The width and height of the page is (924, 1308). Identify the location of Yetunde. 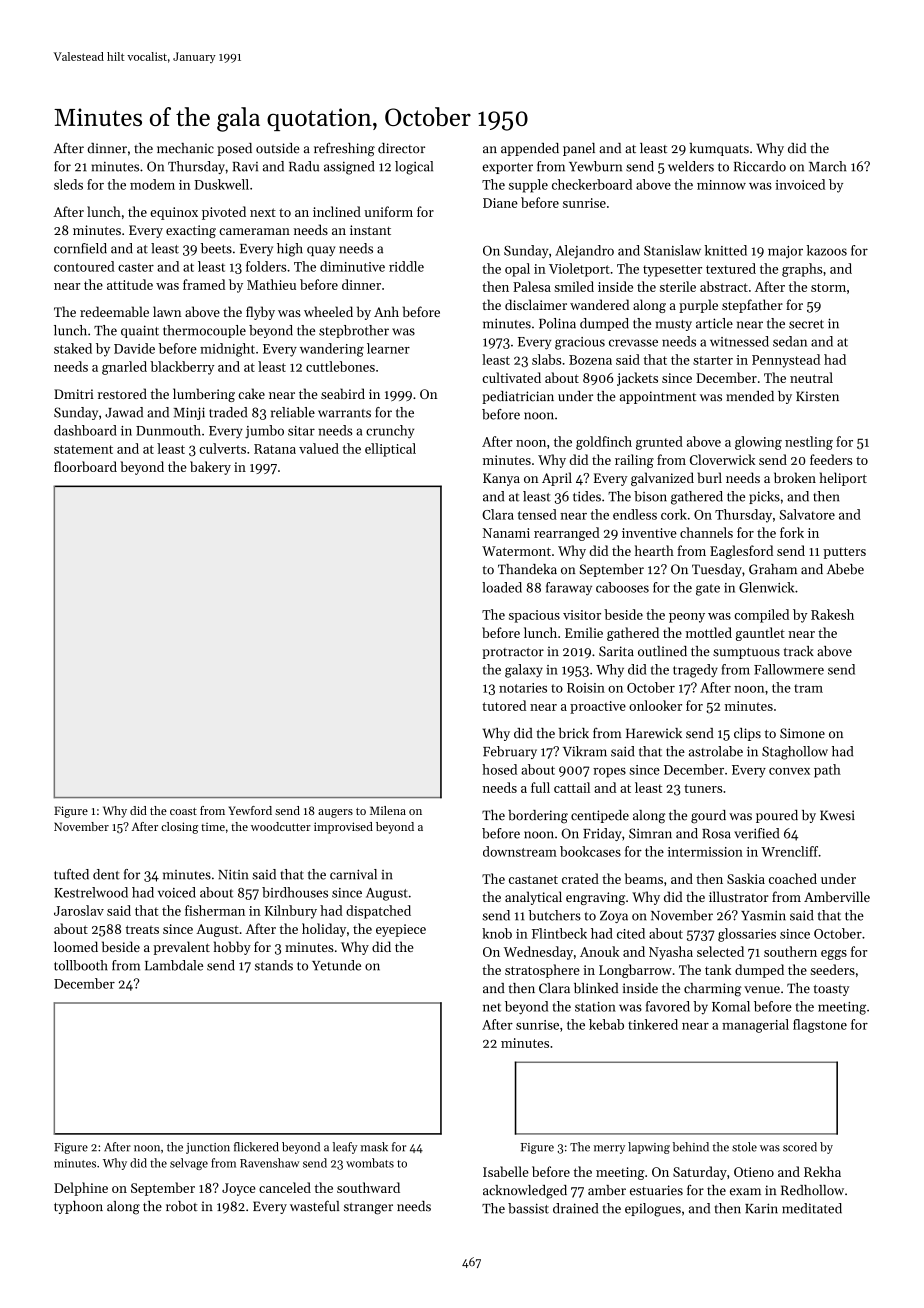
(336, 965).
